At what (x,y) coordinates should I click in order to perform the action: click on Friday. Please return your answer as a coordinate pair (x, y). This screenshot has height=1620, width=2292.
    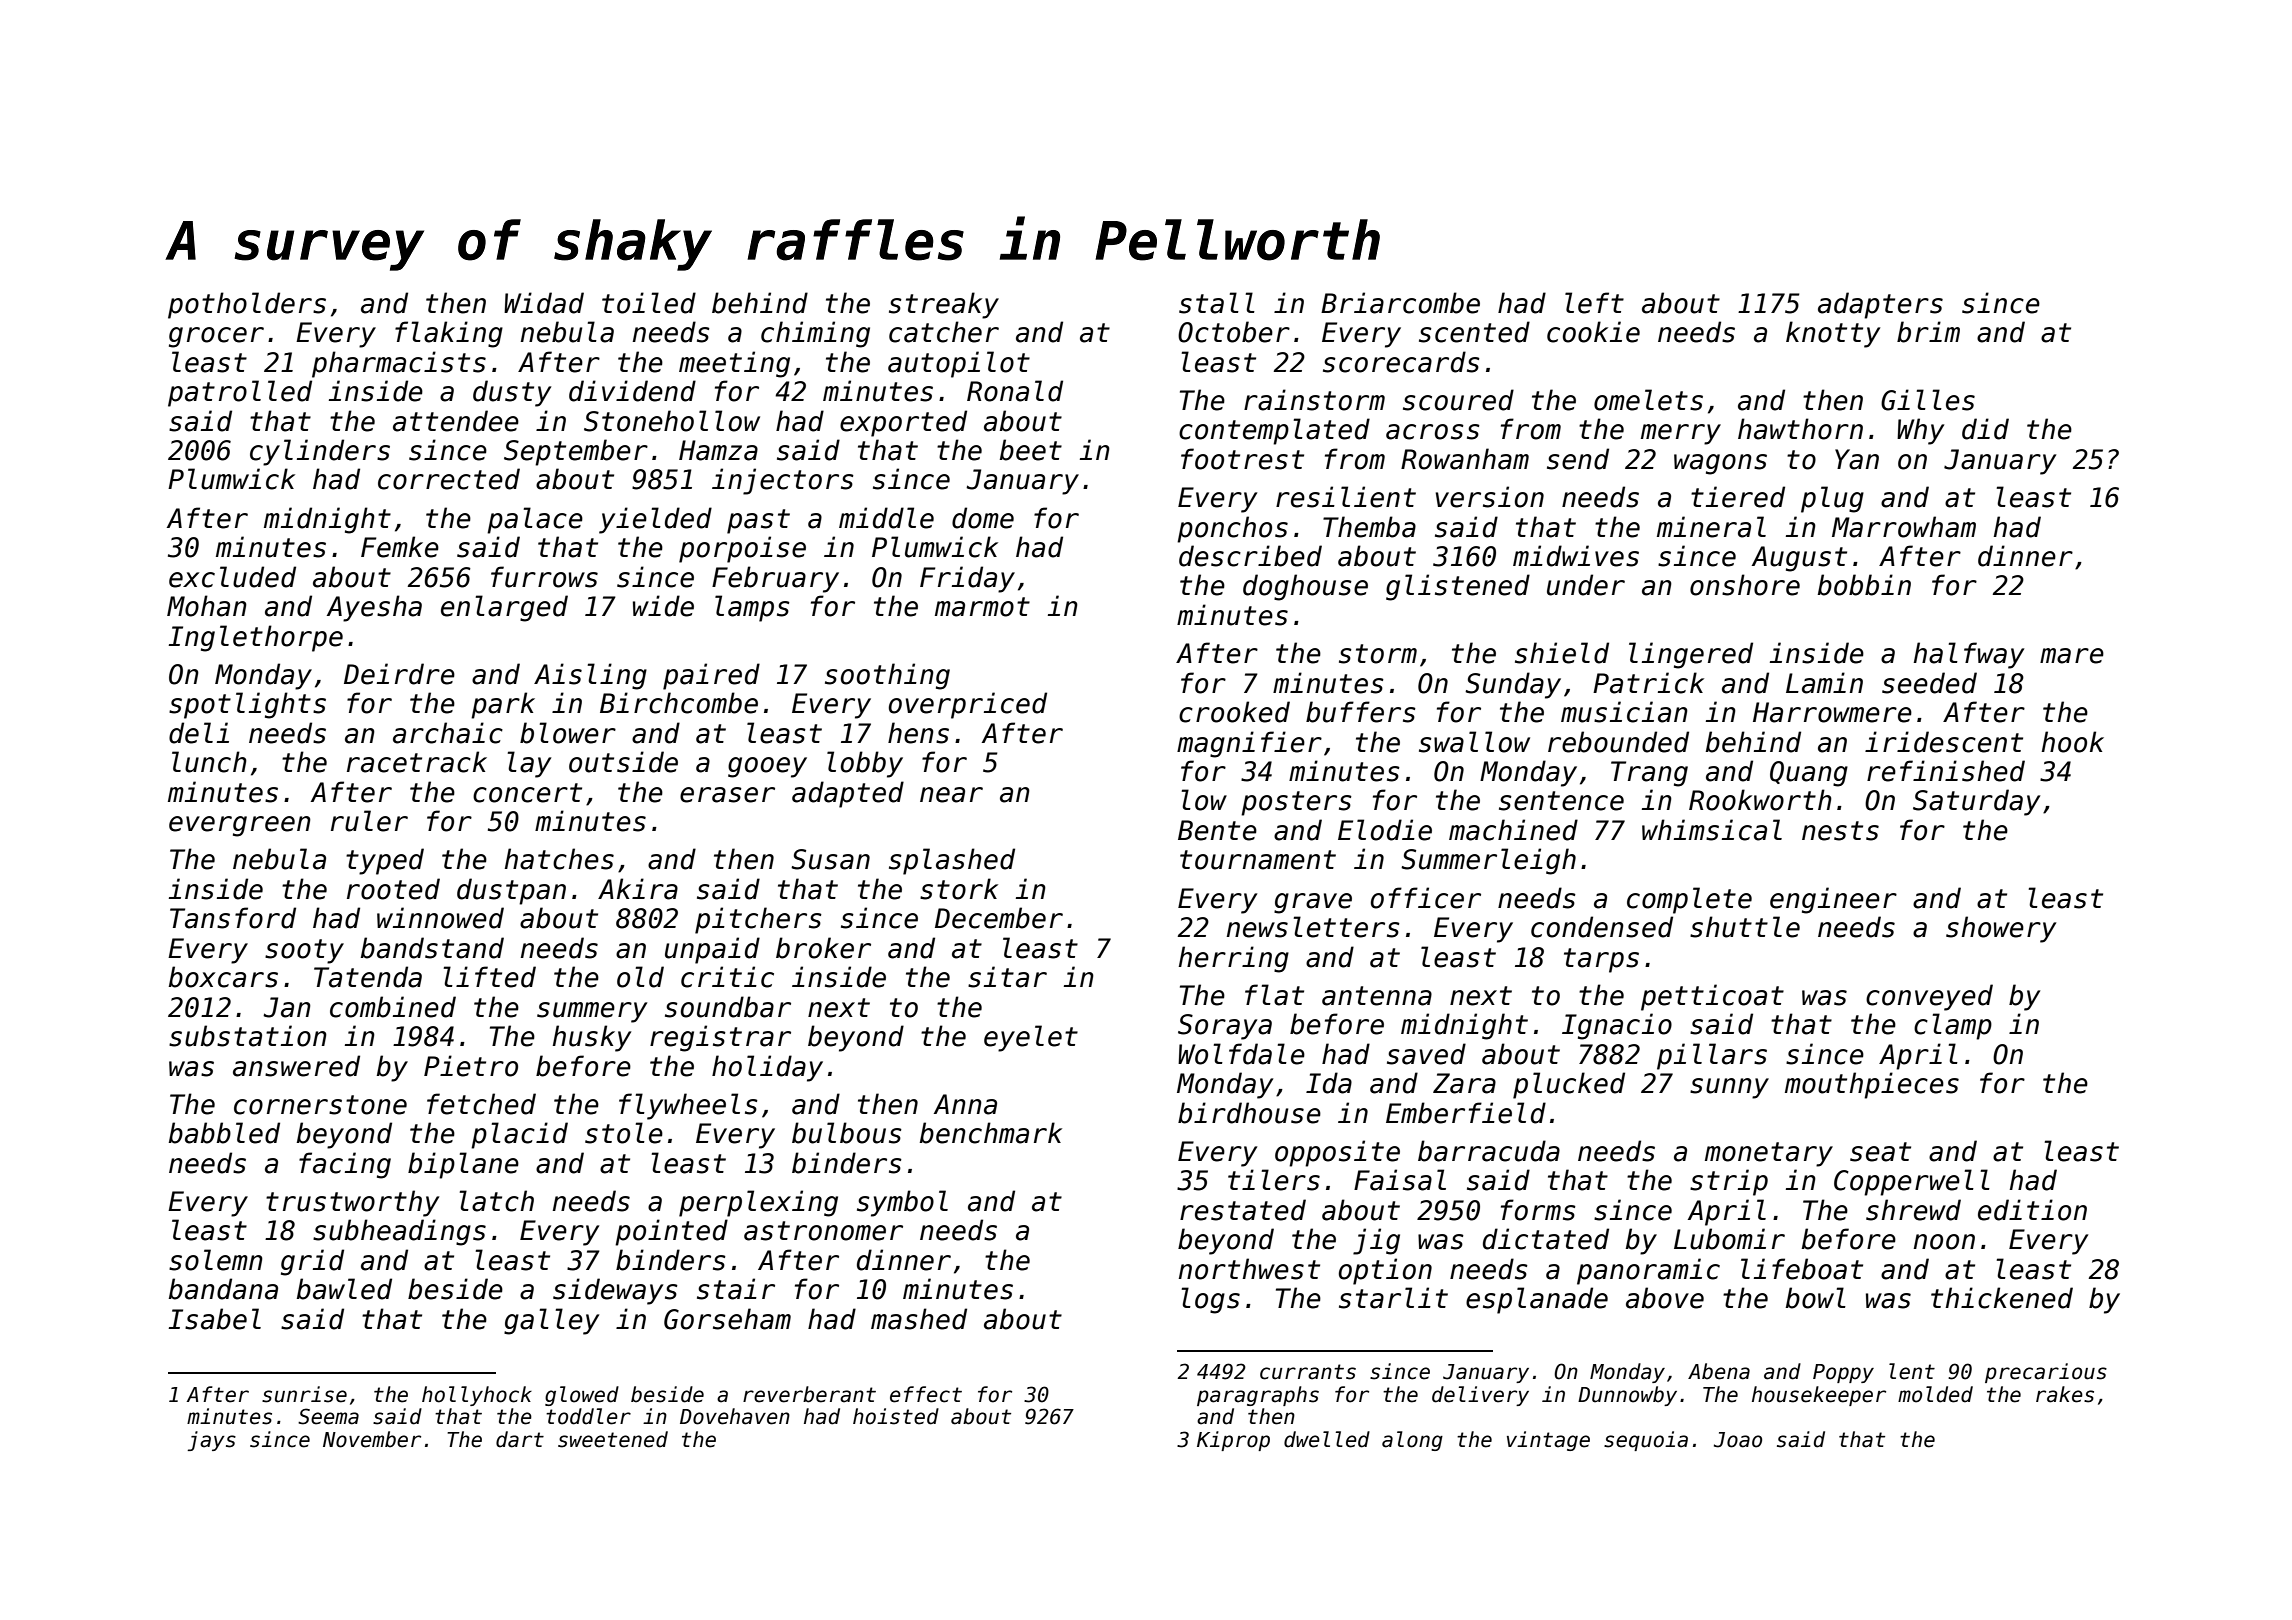
    Looking at the image, I should click on (967, 579).
